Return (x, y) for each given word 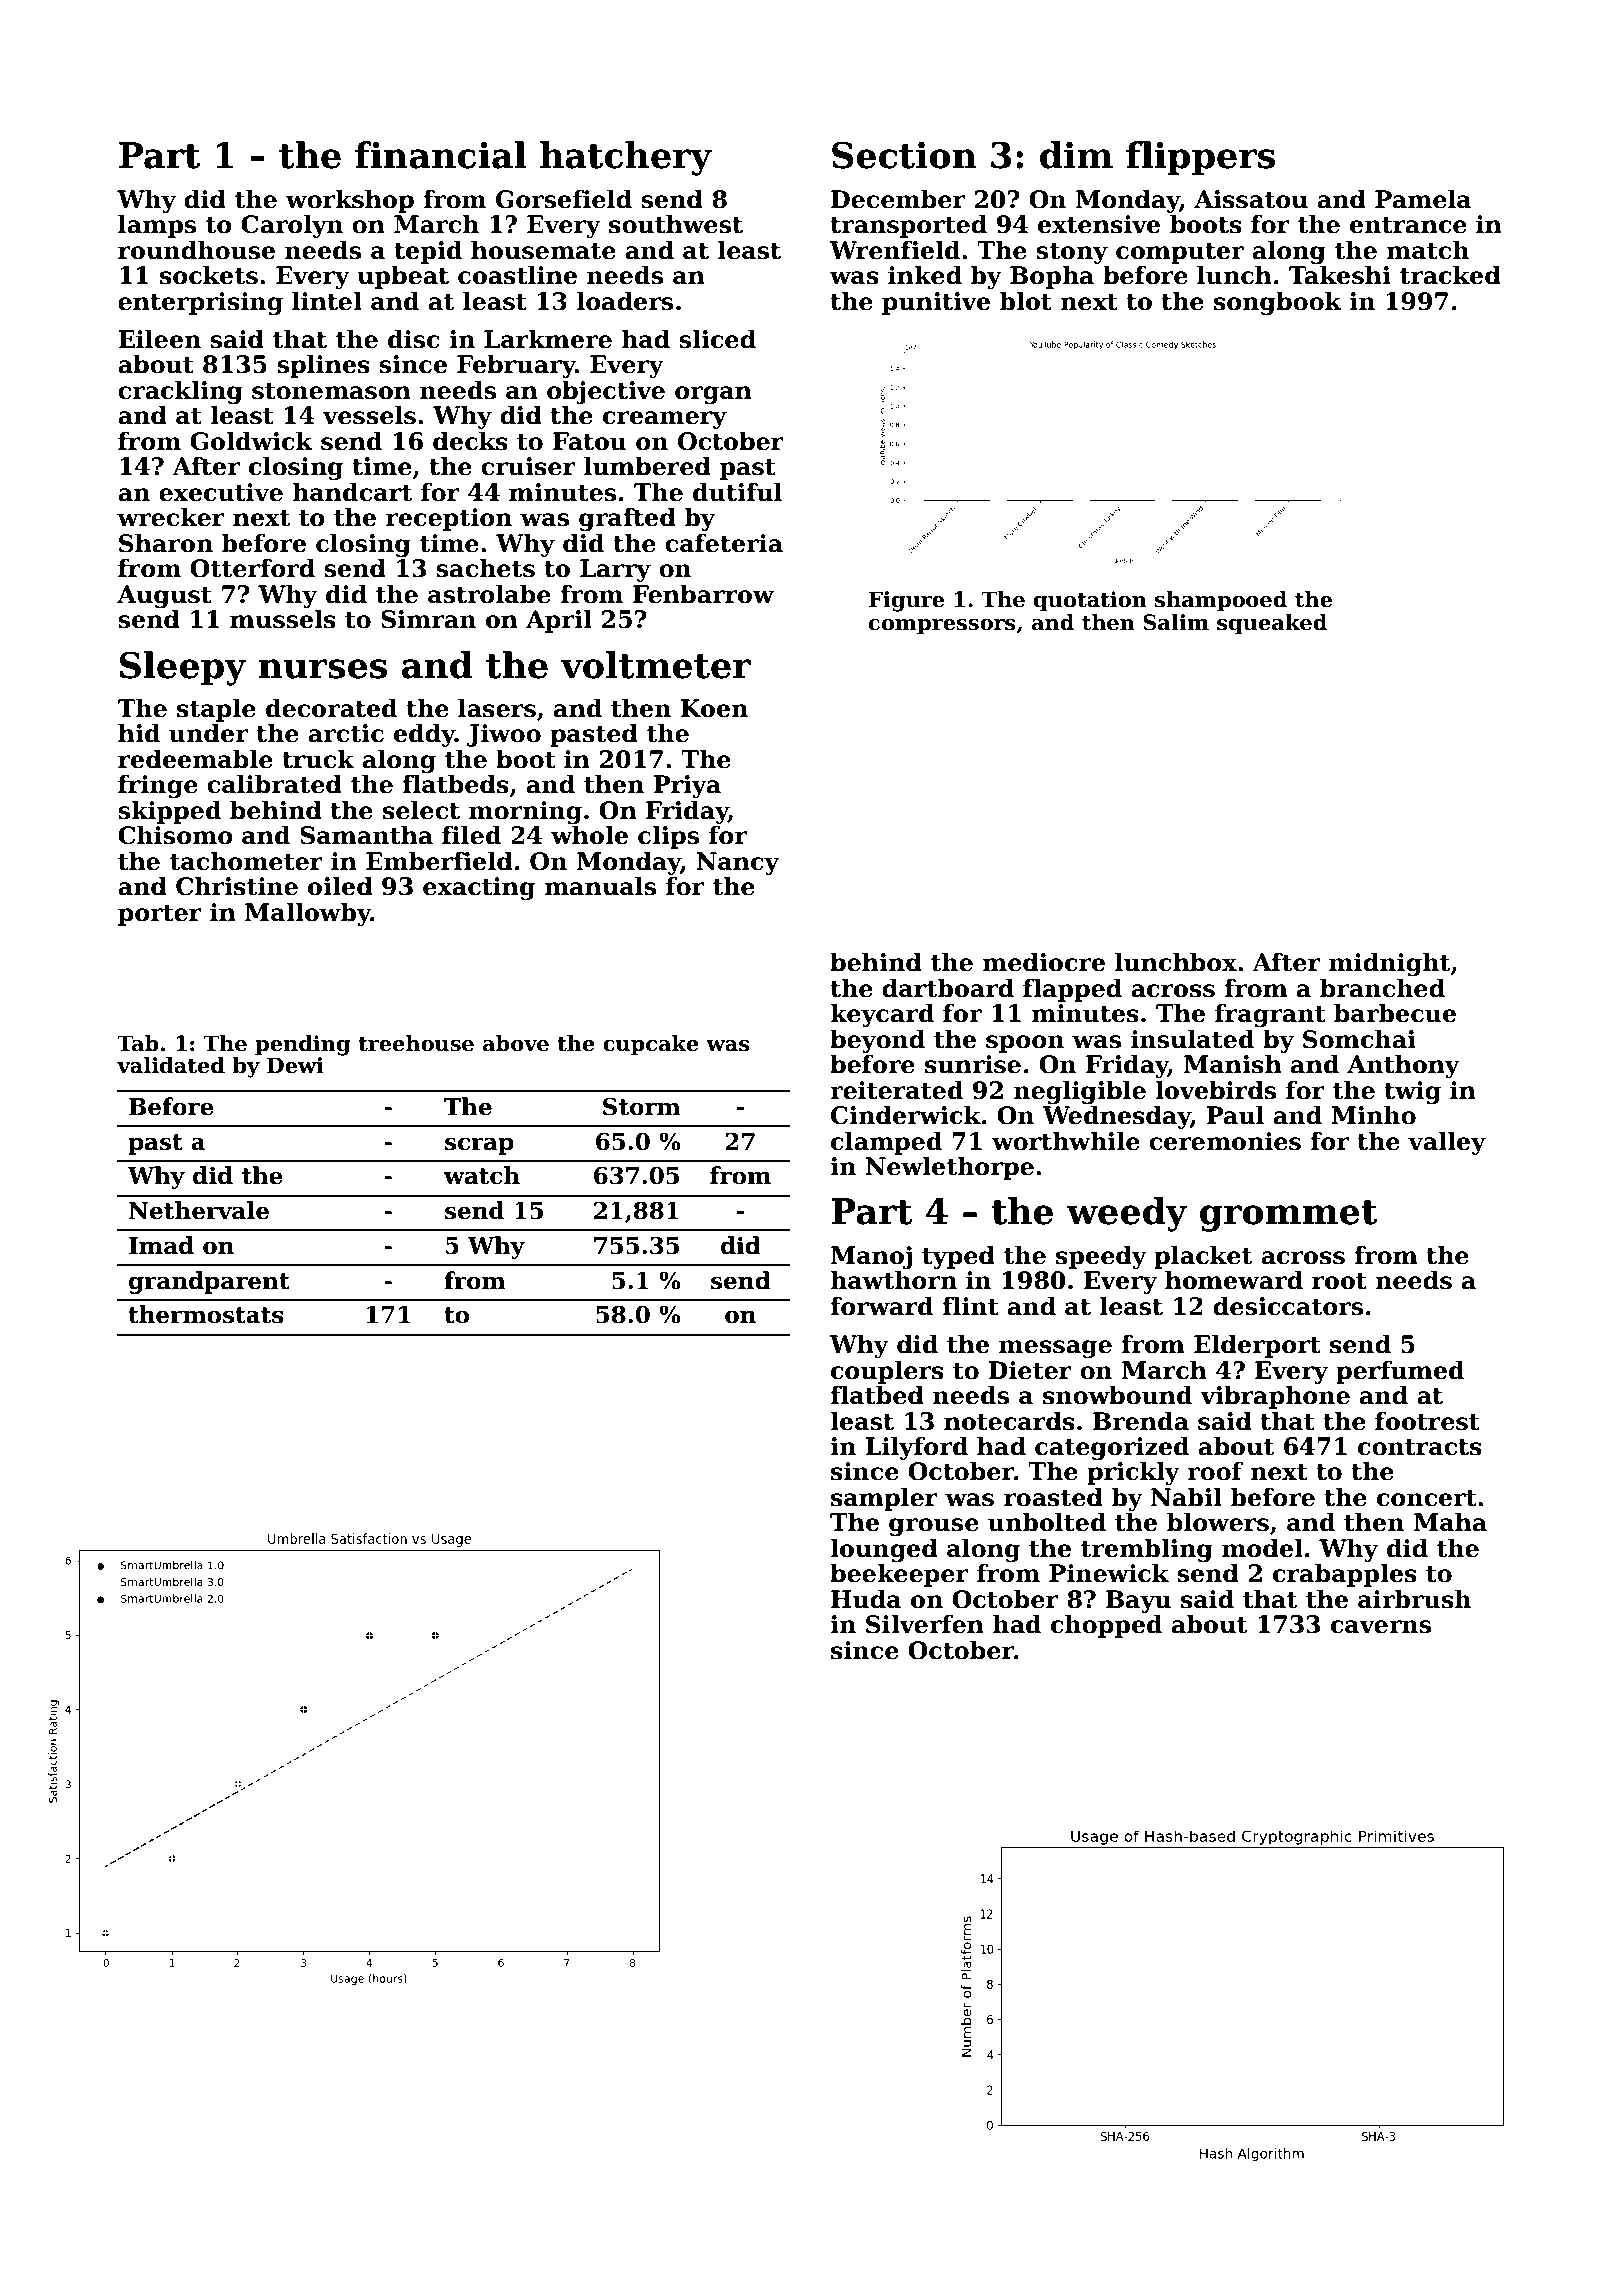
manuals (600, 886)
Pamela (1423, 199)
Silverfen (925, 1624)
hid (139, 733)
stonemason (331, 391)
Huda (866, 1599)
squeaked (1272, 624)
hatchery (626, 158)
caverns (1381, 1627)
